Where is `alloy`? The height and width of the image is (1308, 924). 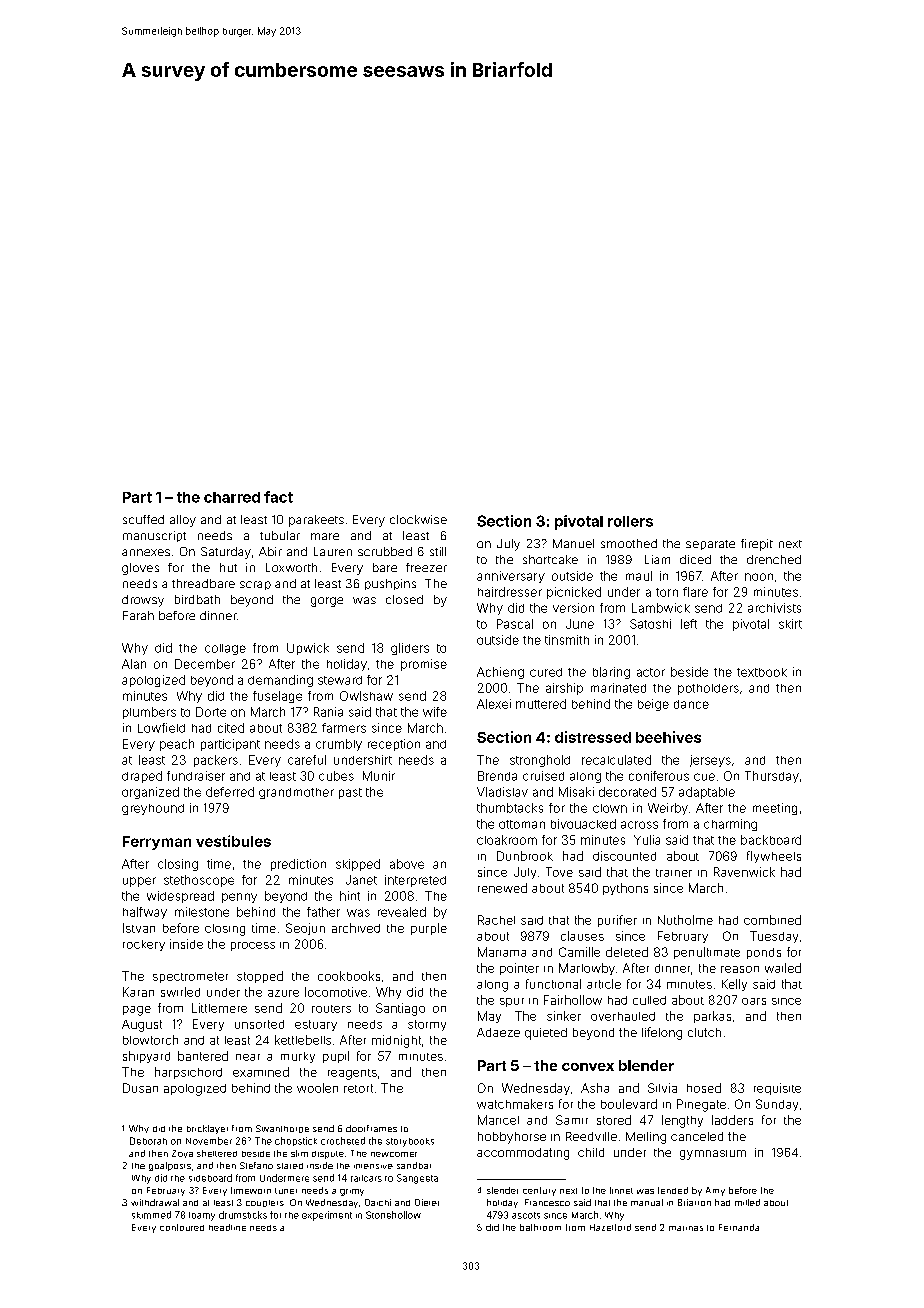
alloy is located at coordinates (183, 521).
